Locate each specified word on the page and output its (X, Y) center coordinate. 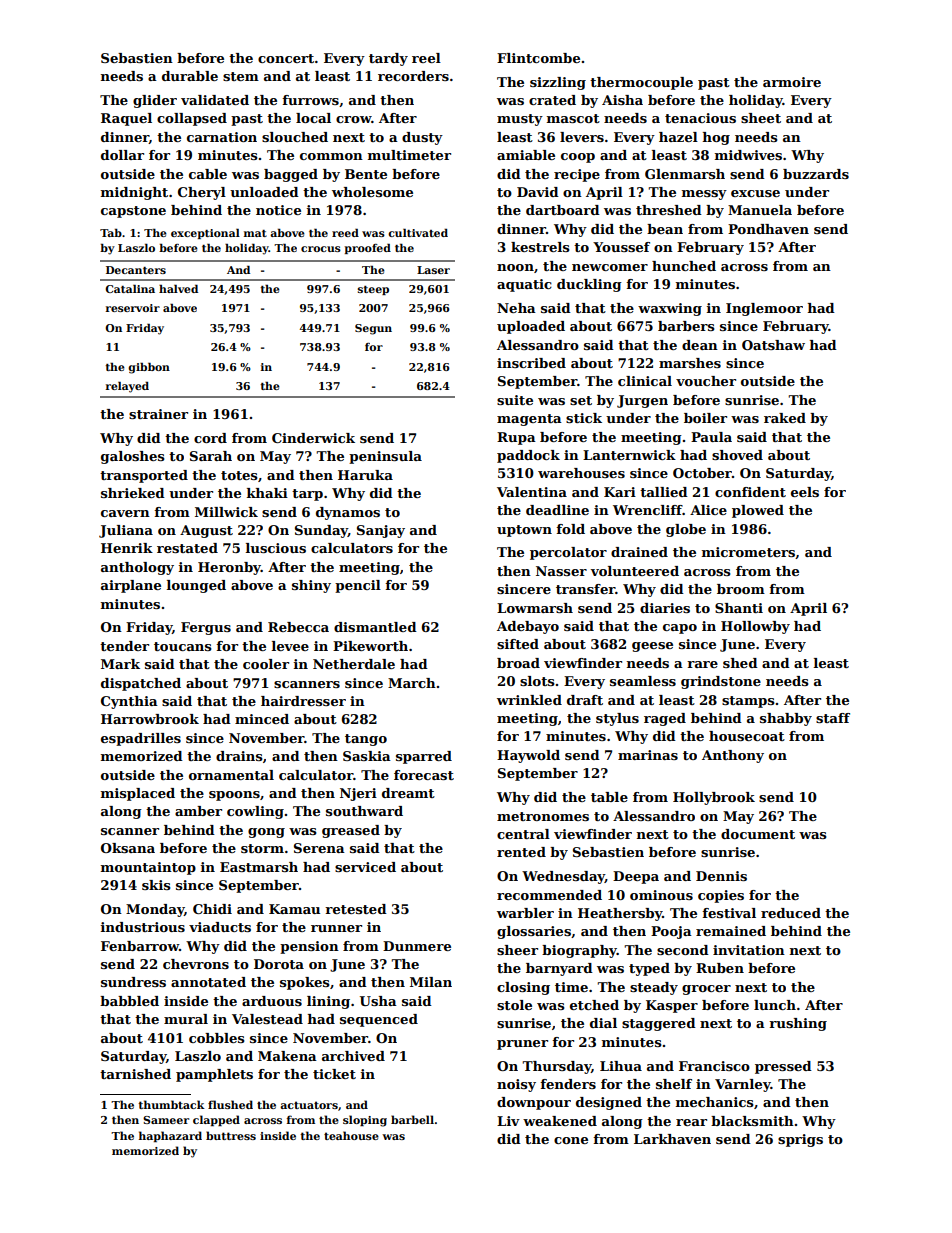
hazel (678, 137)
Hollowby (755, 627)
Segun (373, 329)
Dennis (721, 876)
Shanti (739, 608)
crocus (321, 249)
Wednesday (563, 877)
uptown (524, 531)
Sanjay (381, 531)
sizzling (558, 83)
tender (124, 646)
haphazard (170, 1136)
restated (187, 548)
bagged (291, 175)
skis (156, 885)
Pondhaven (768, 229)
